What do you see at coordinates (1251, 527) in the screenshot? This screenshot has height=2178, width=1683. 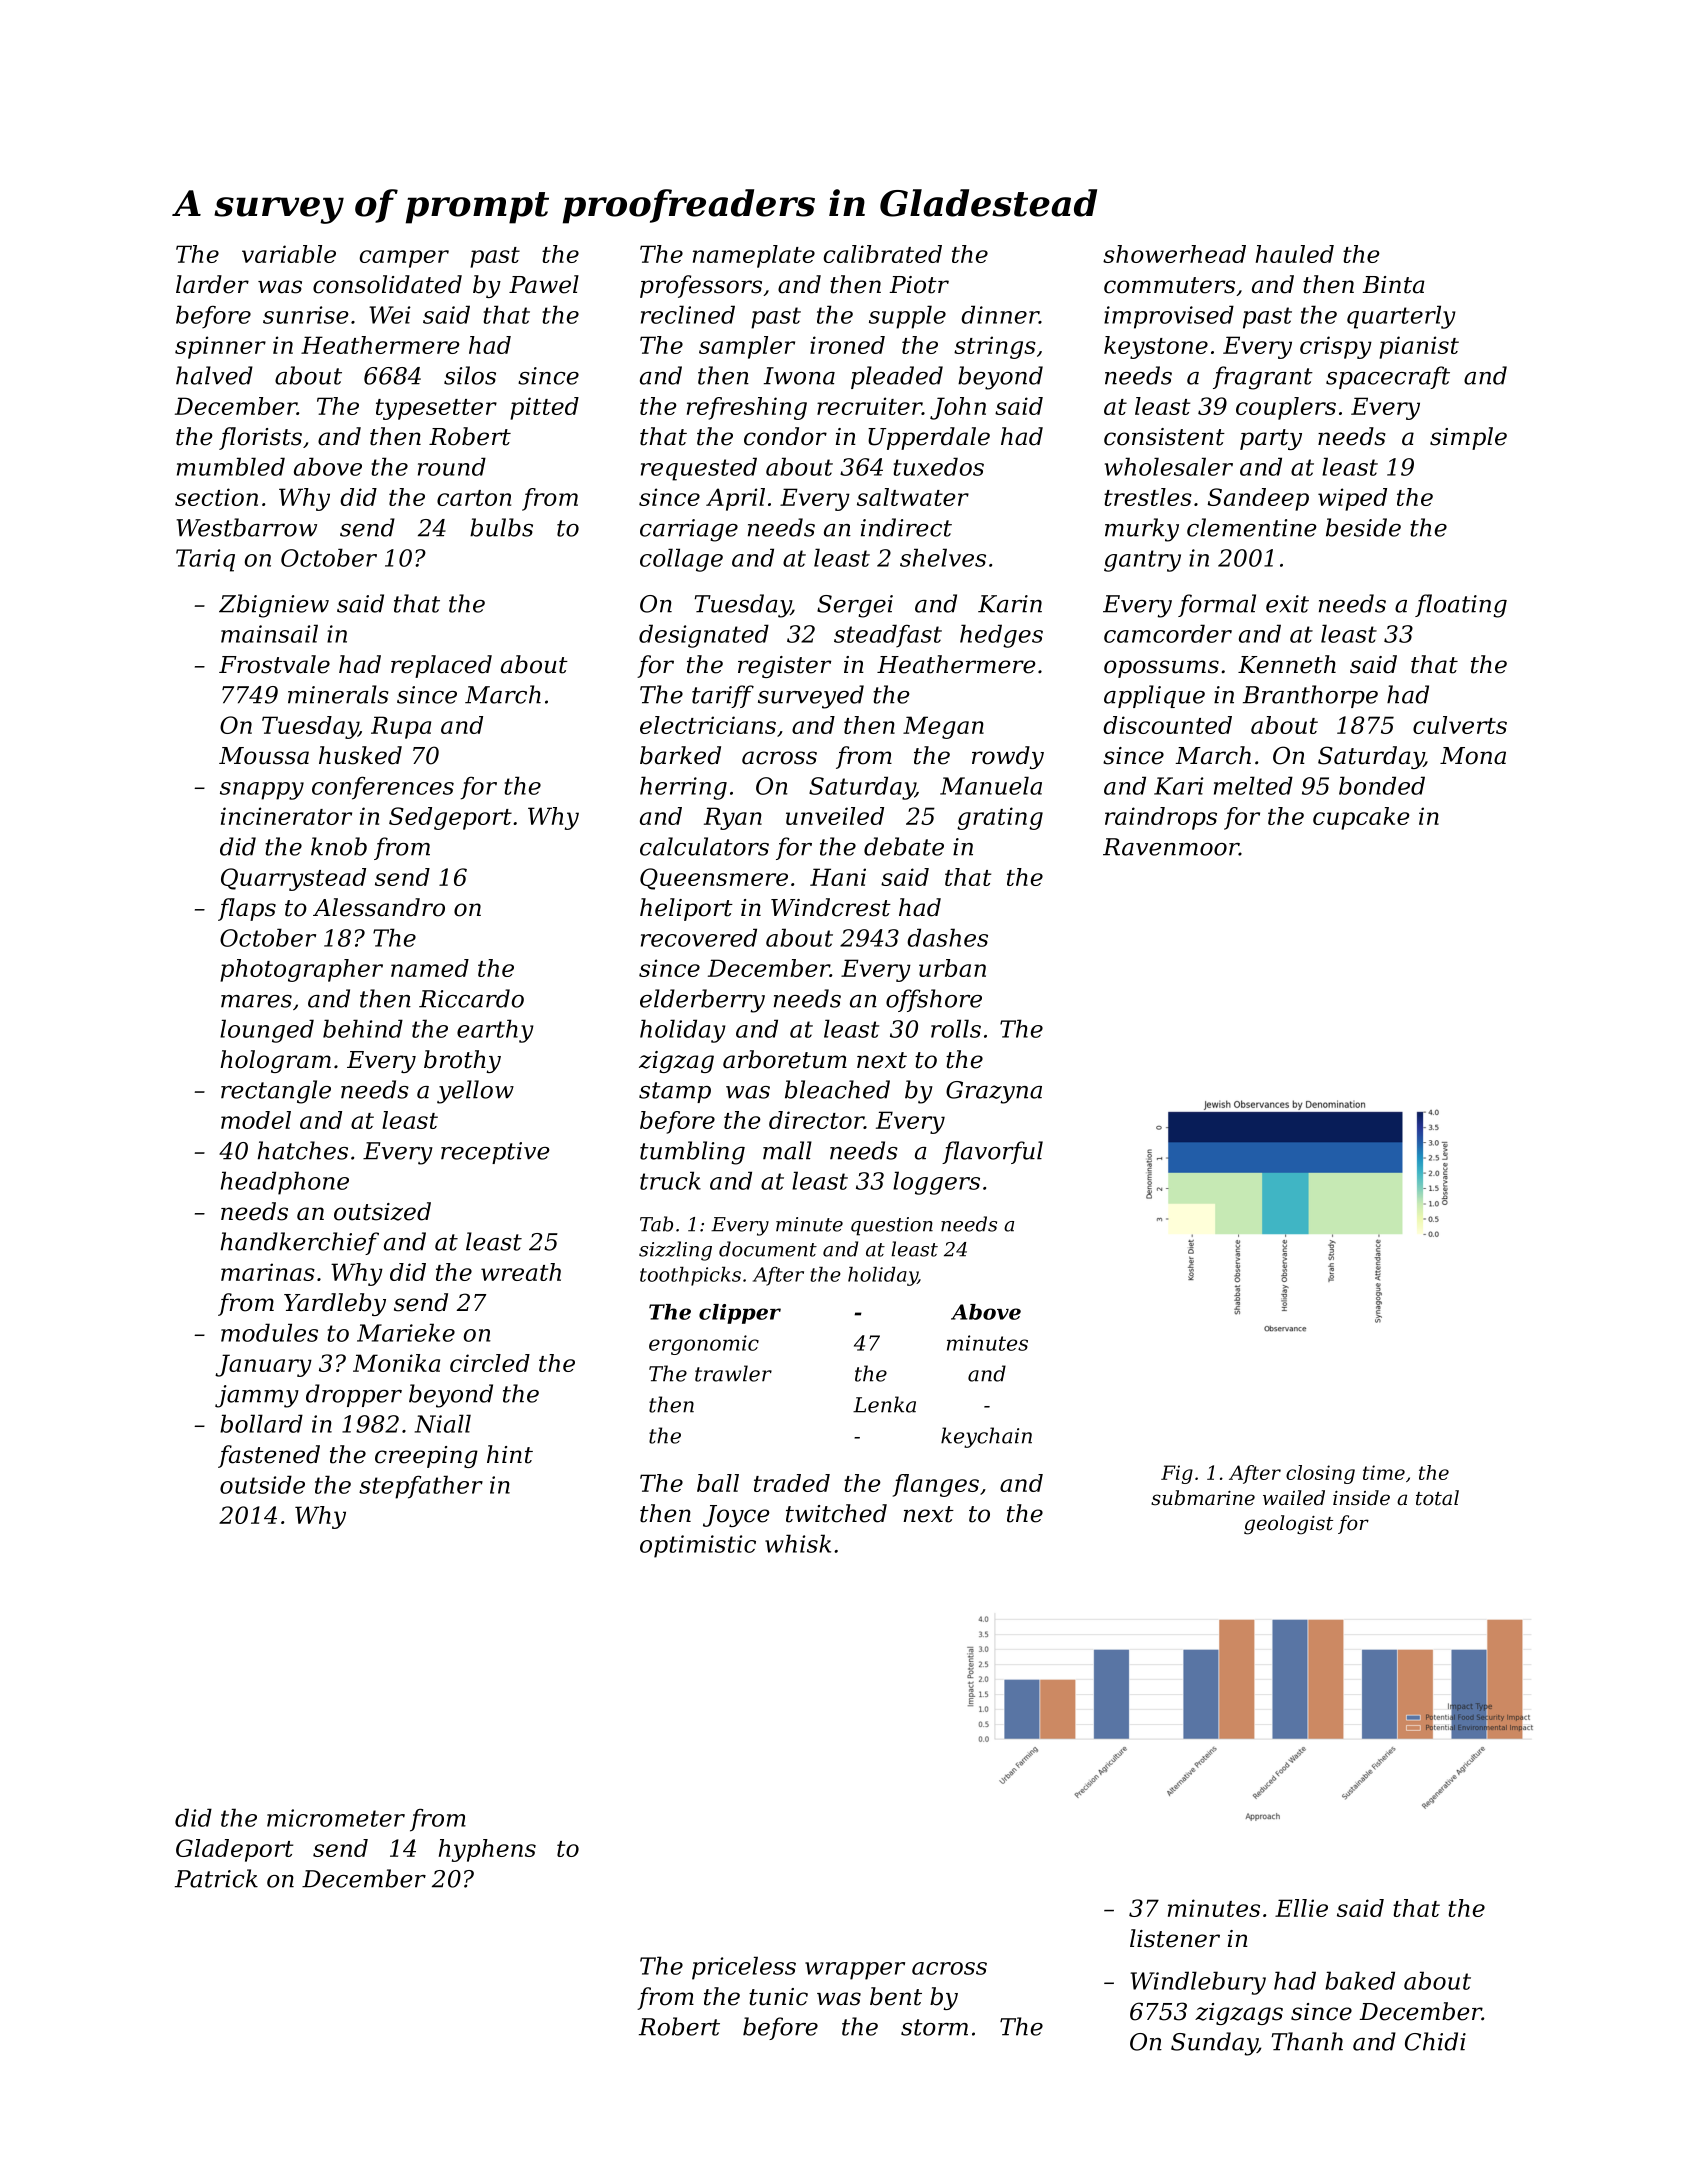 I see `clementine` at bounding box center [1251, 527].
